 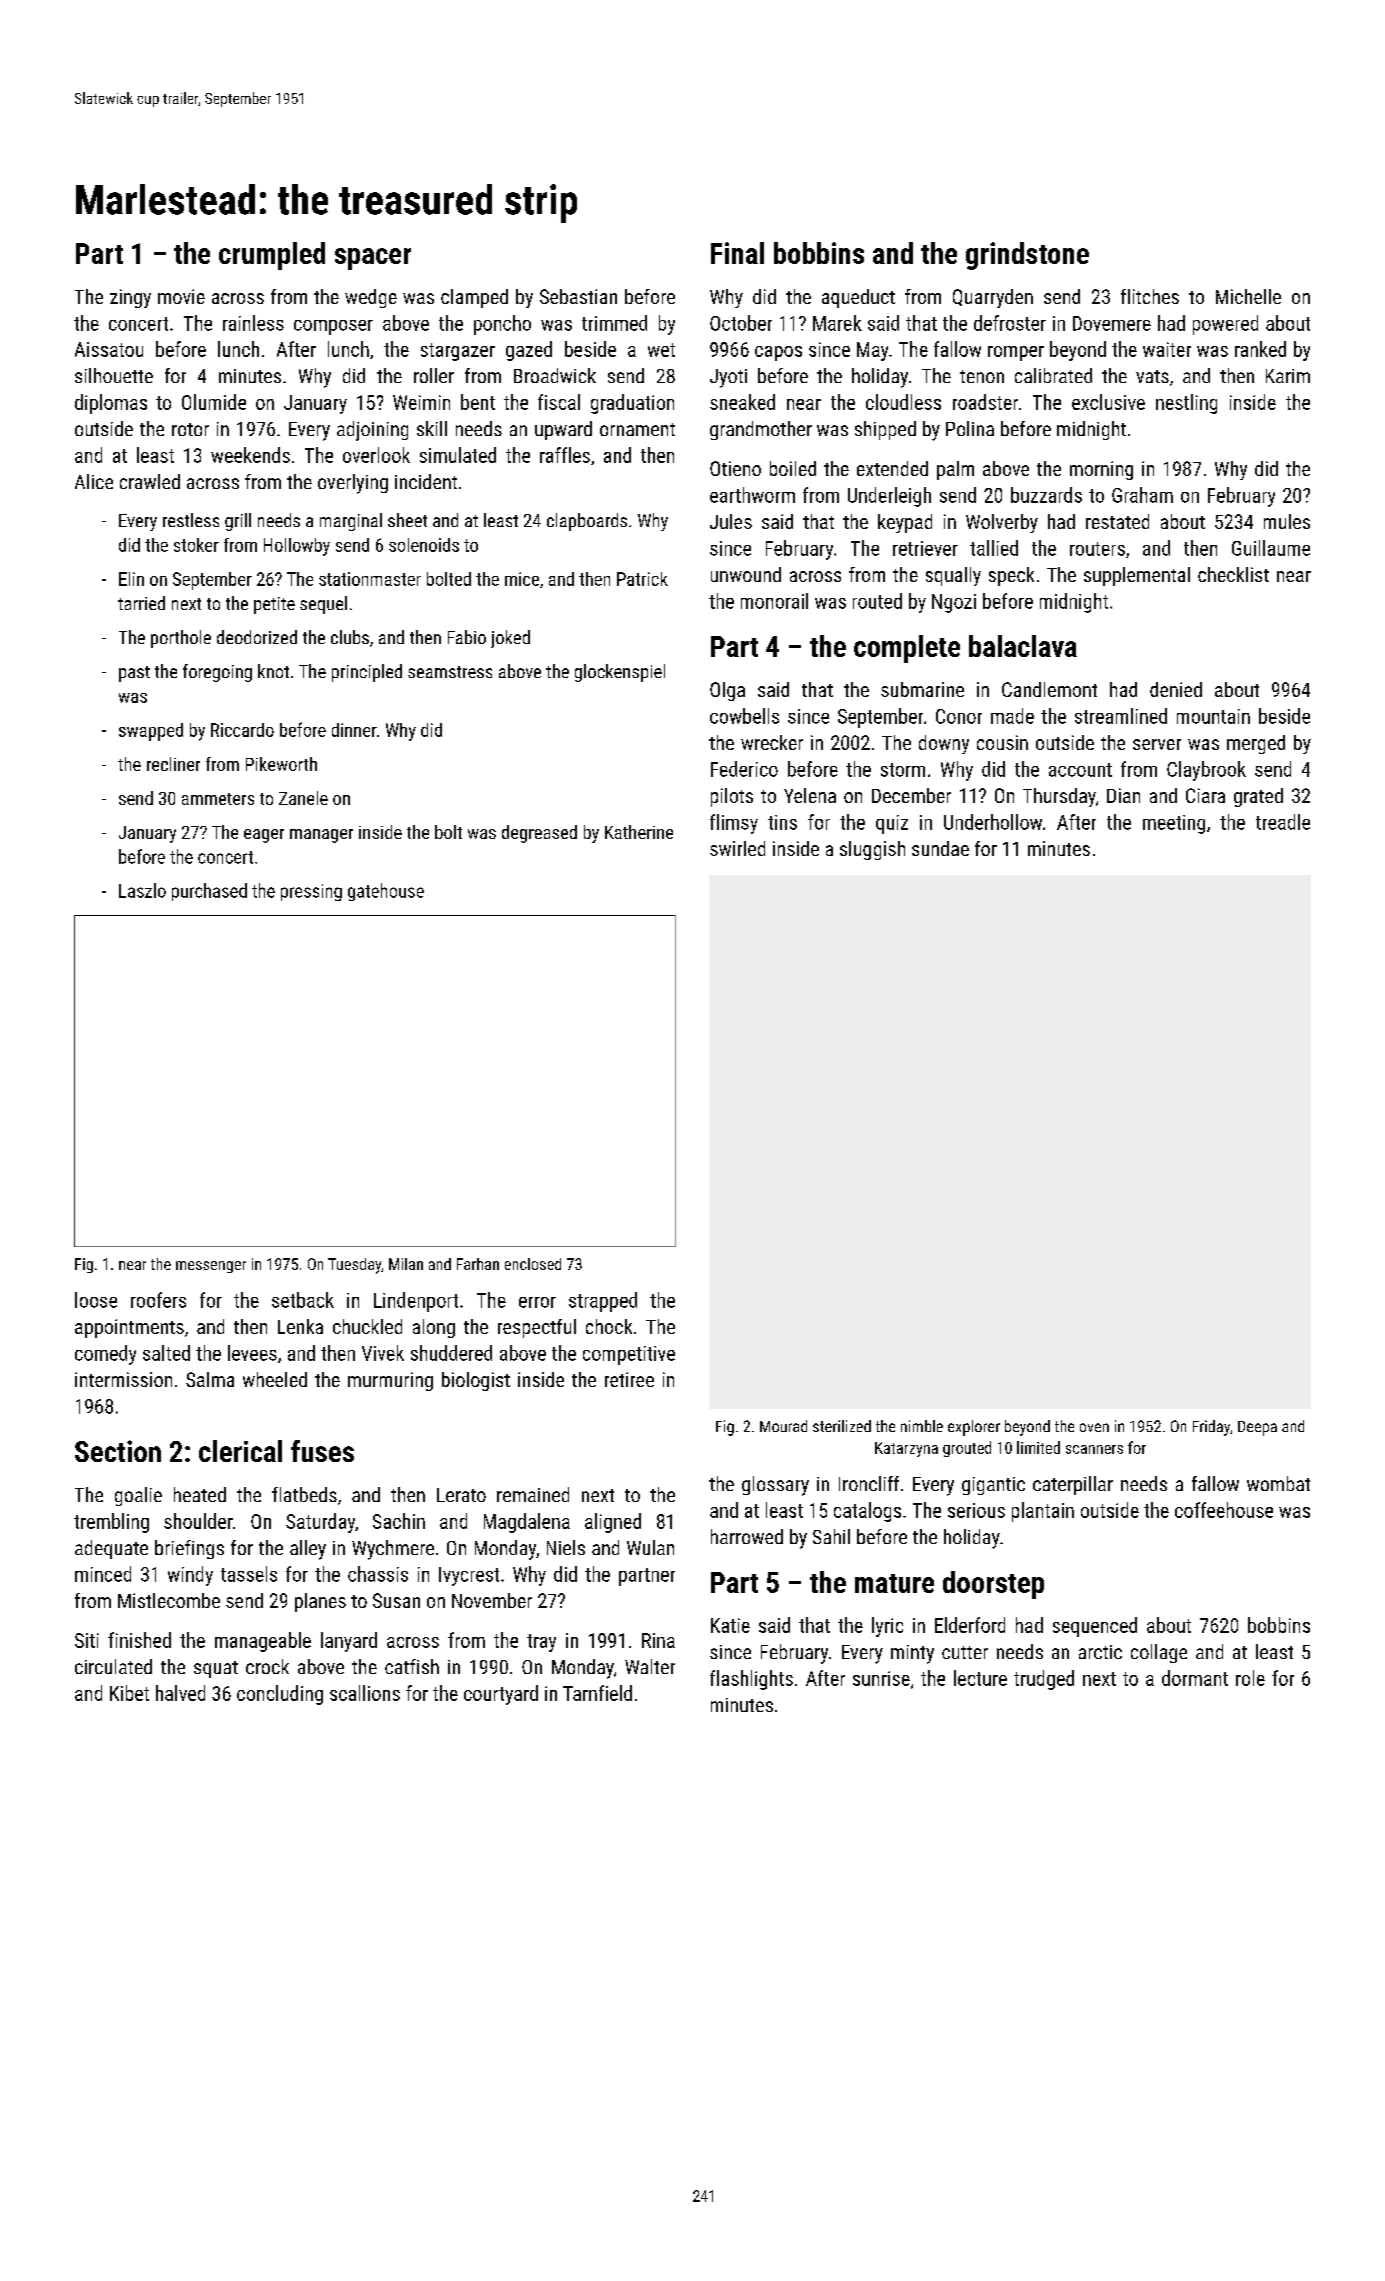 I want to click on merged, so click(x=1256, y=744).
